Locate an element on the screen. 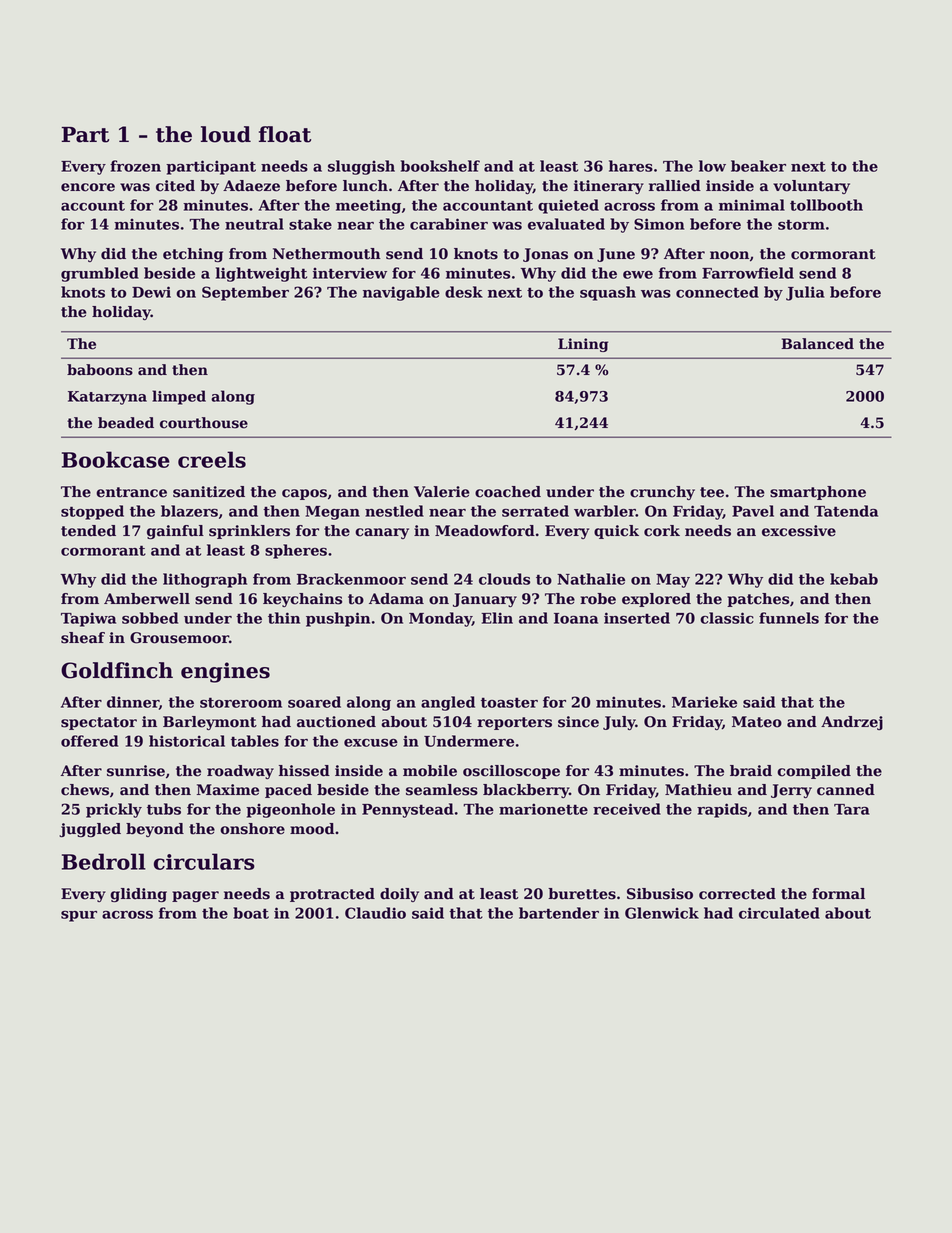 Image resolution: width=952 pixels, height=1233 pixels. July is located at coordinates (619, 723).
